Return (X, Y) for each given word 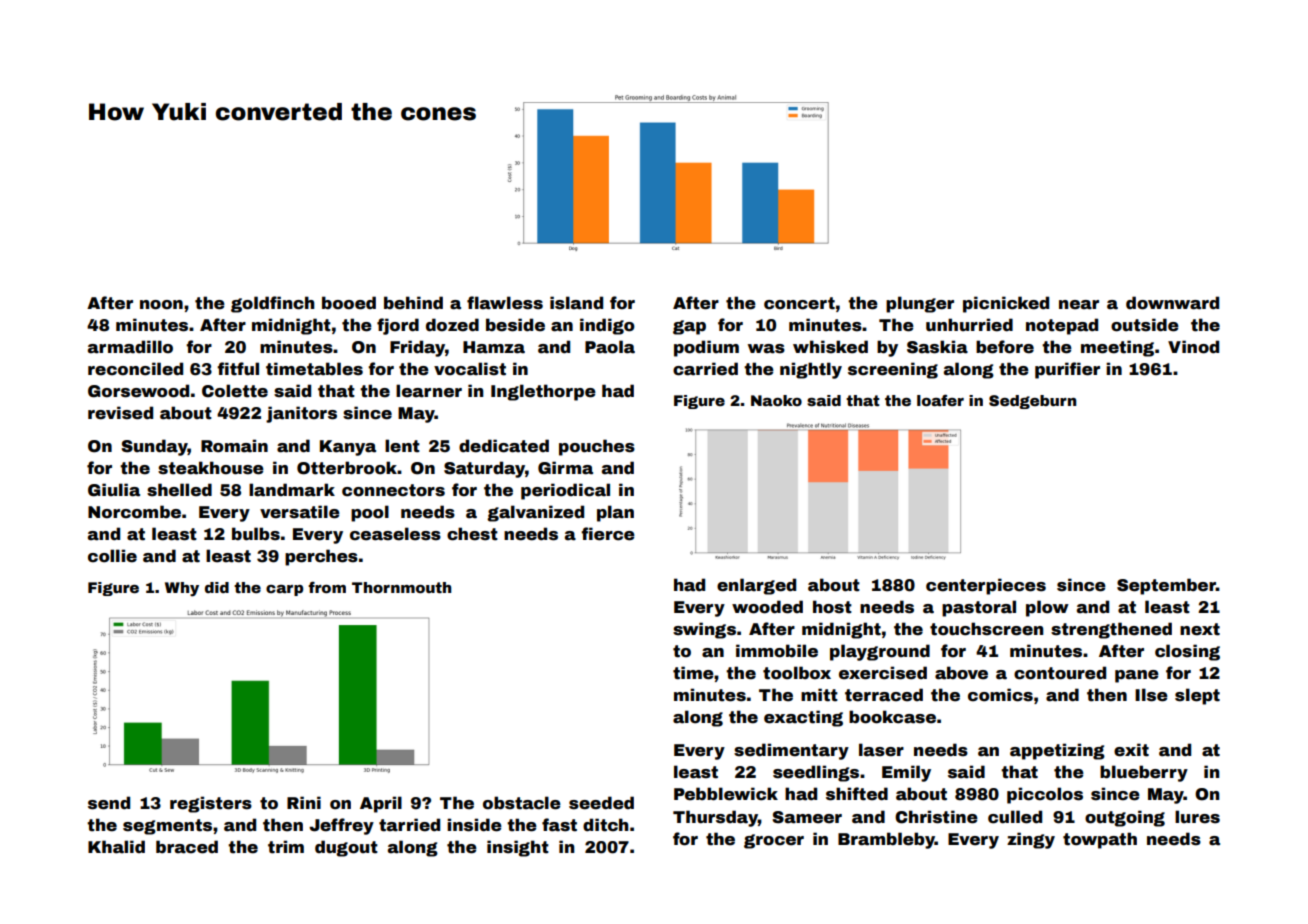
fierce (608, 534)
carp (284, 590)
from (327, 587)
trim (286, 847)
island (576, 303)
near (1079, 305)
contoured (1060, 673)
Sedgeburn (1032, 402)
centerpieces (986, 586)
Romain (234, 446)
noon (161, 305)
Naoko (776, 400)
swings (704, 630)
